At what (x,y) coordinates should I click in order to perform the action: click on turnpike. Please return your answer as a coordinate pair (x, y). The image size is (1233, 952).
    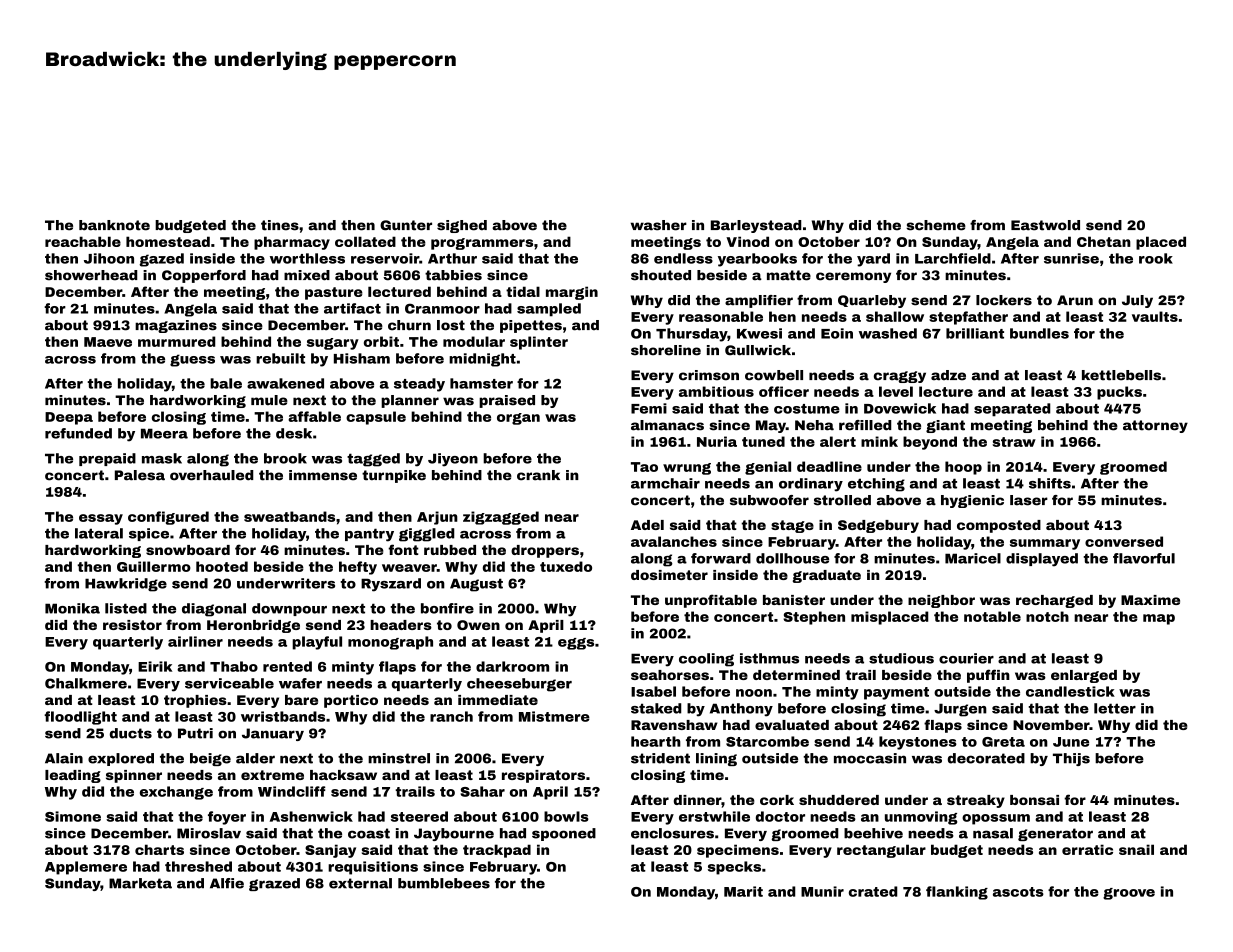
    Looking at the image, I should click on (394, 476).
